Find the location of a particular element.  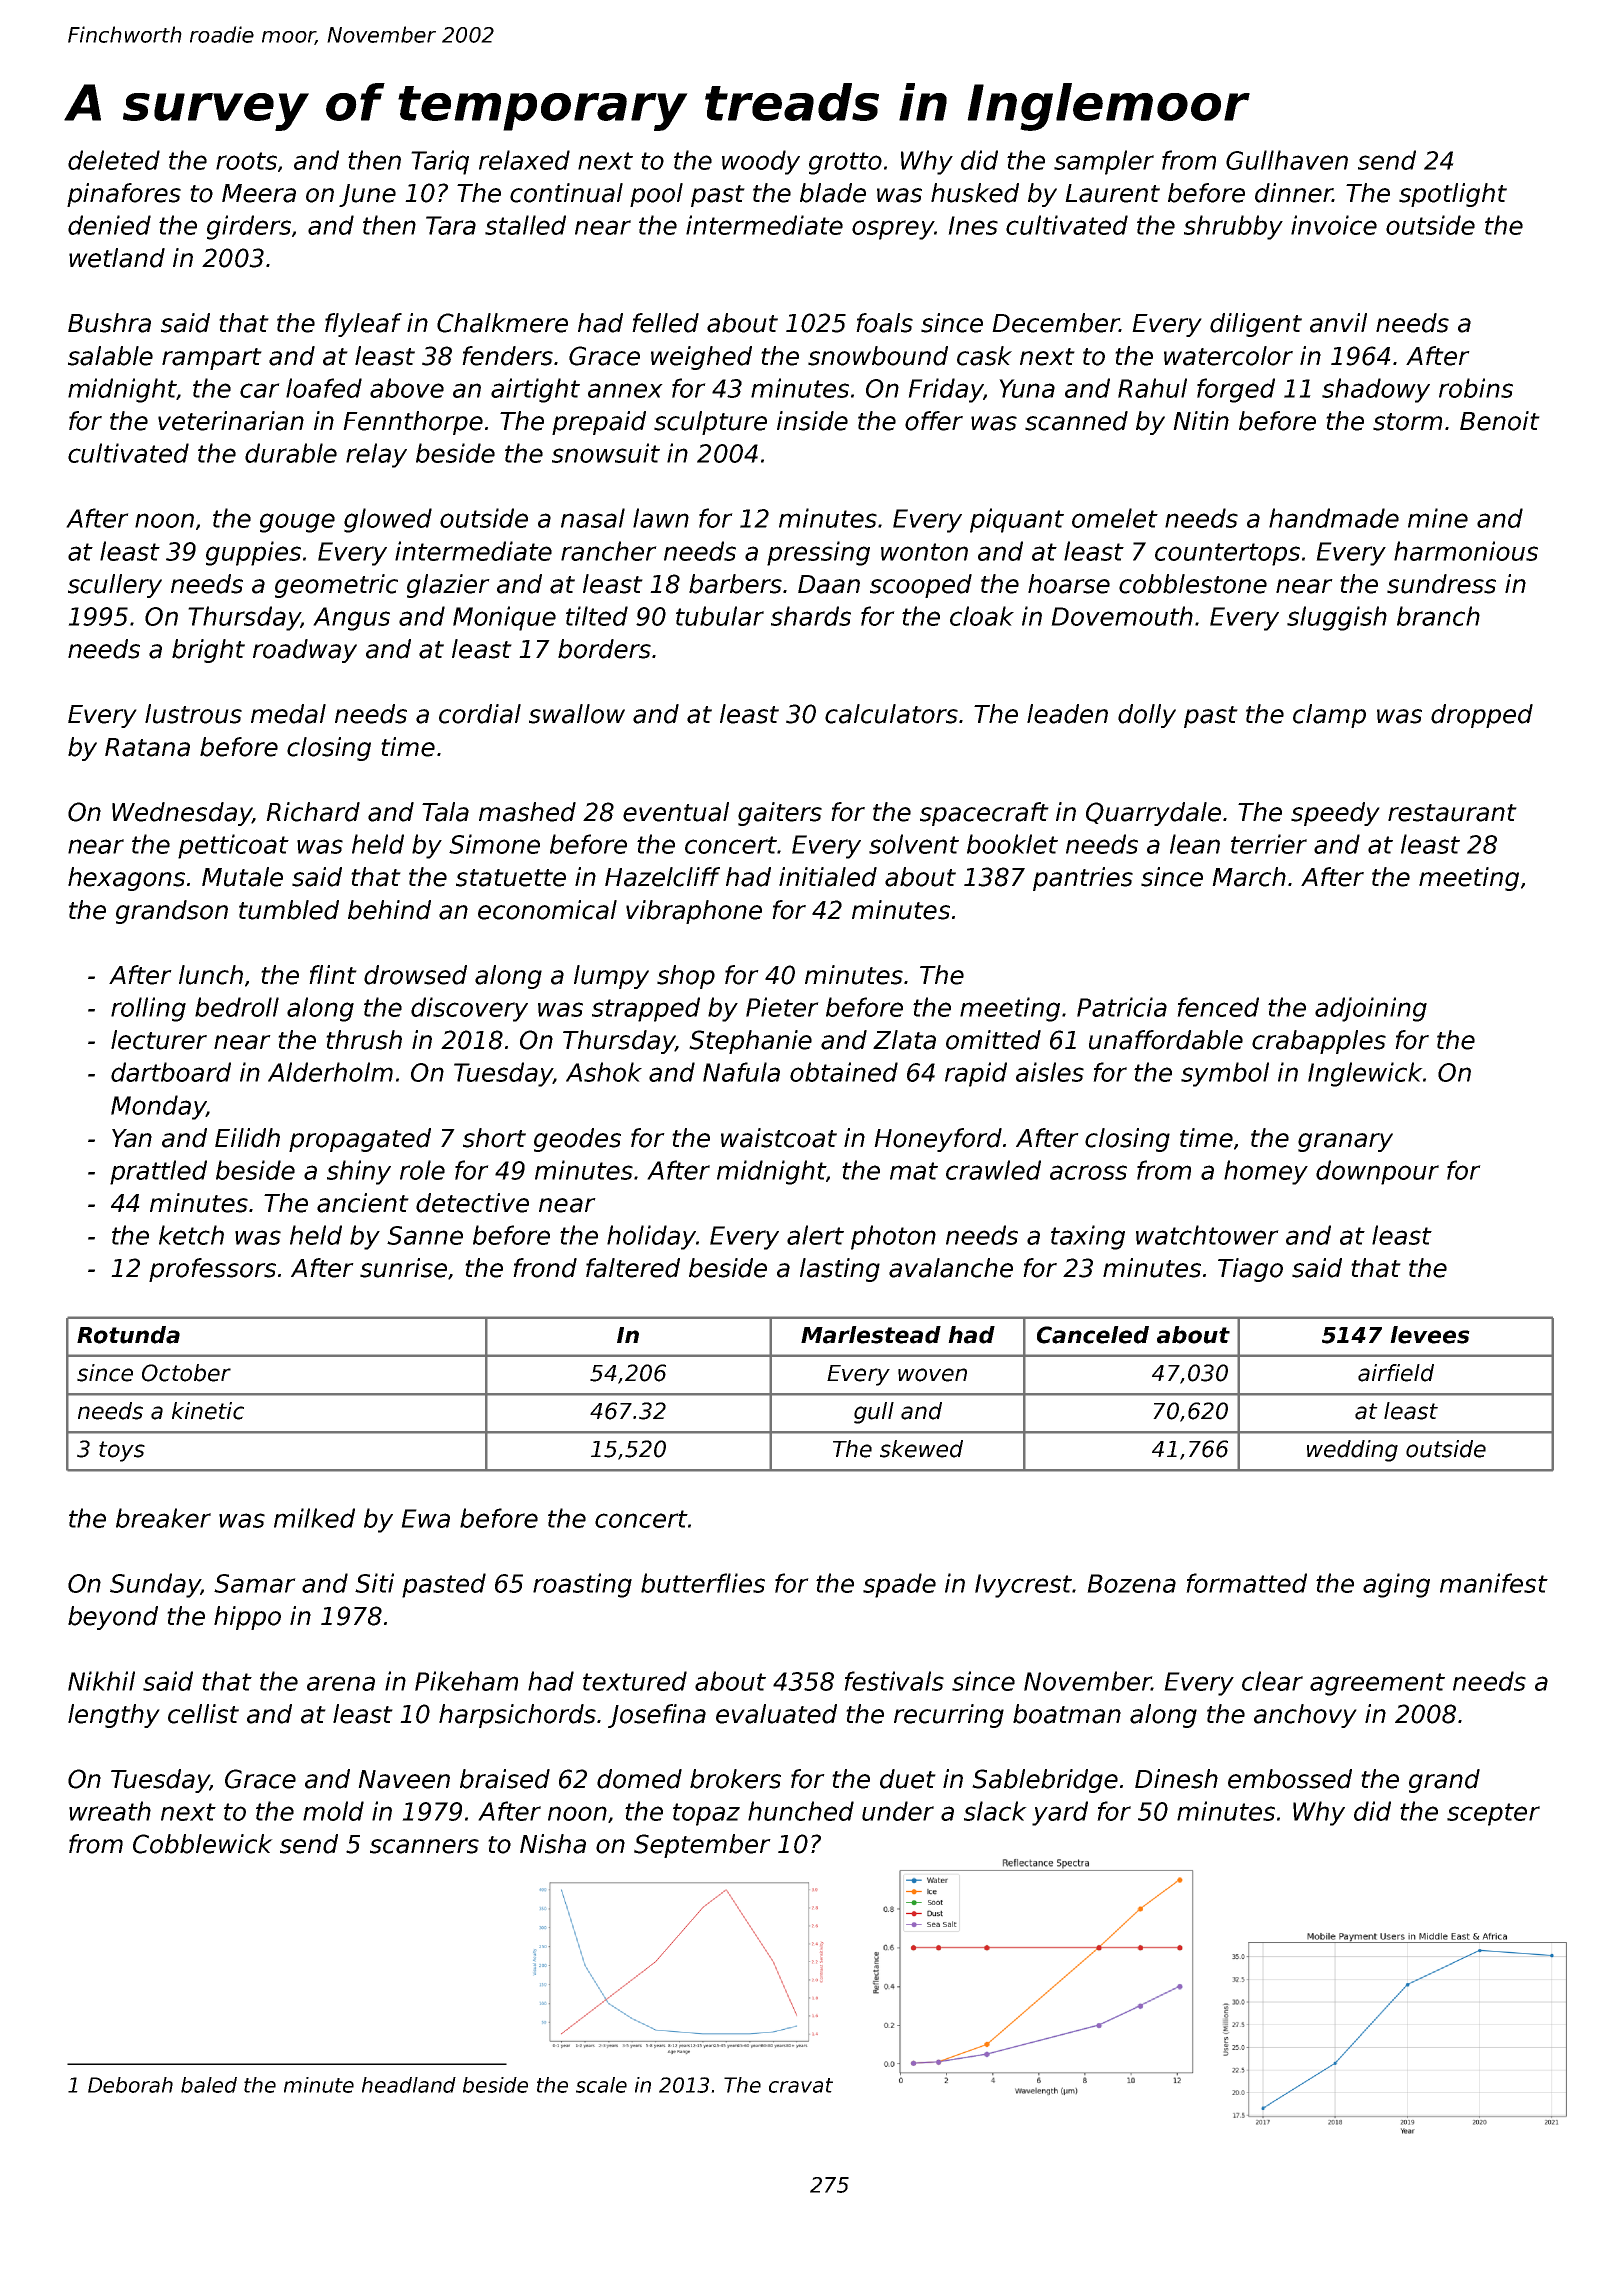

veterinarian is located at coordinates (231, 421).
